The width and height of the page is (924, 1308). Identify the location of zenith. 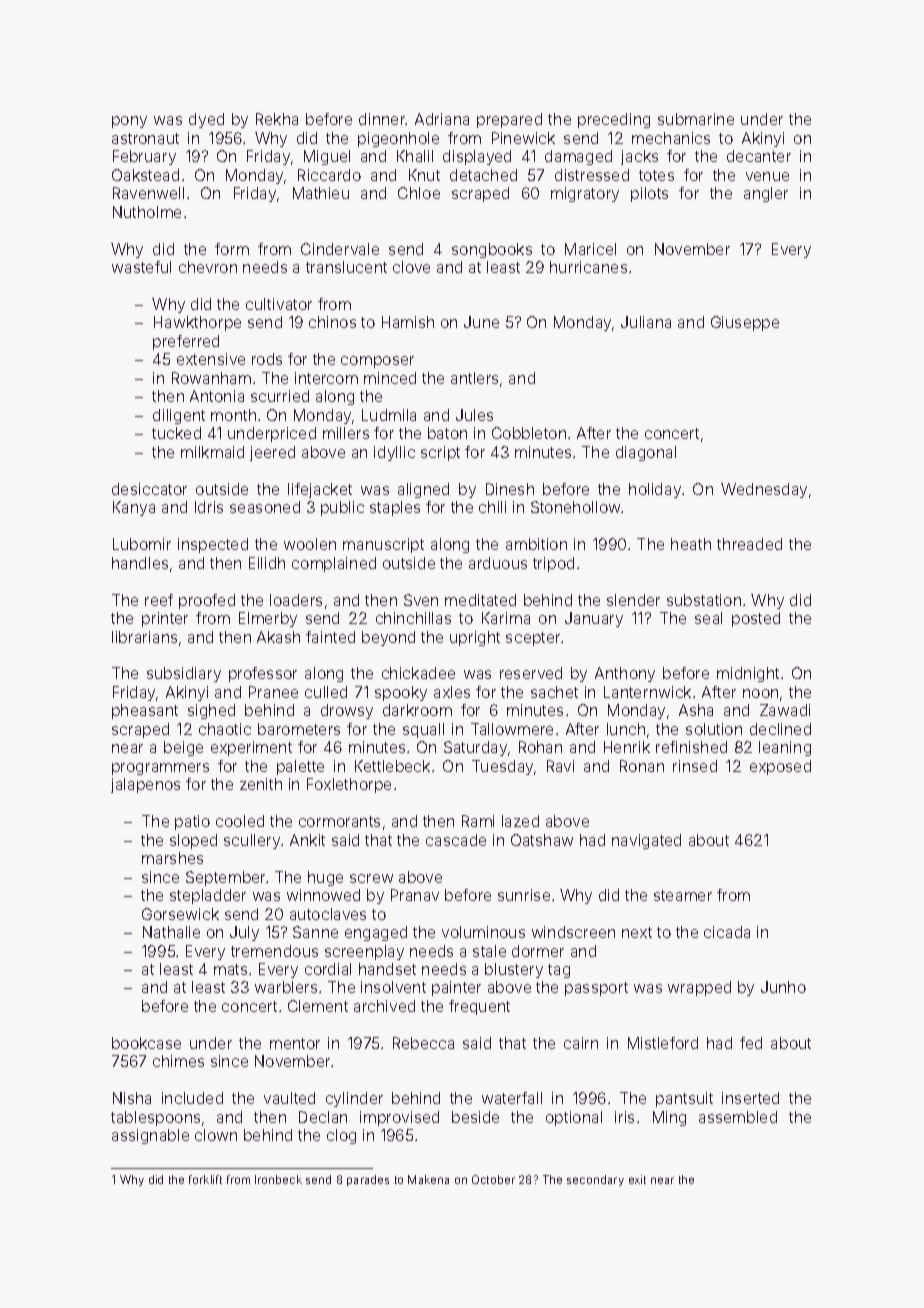
(261, 784).
